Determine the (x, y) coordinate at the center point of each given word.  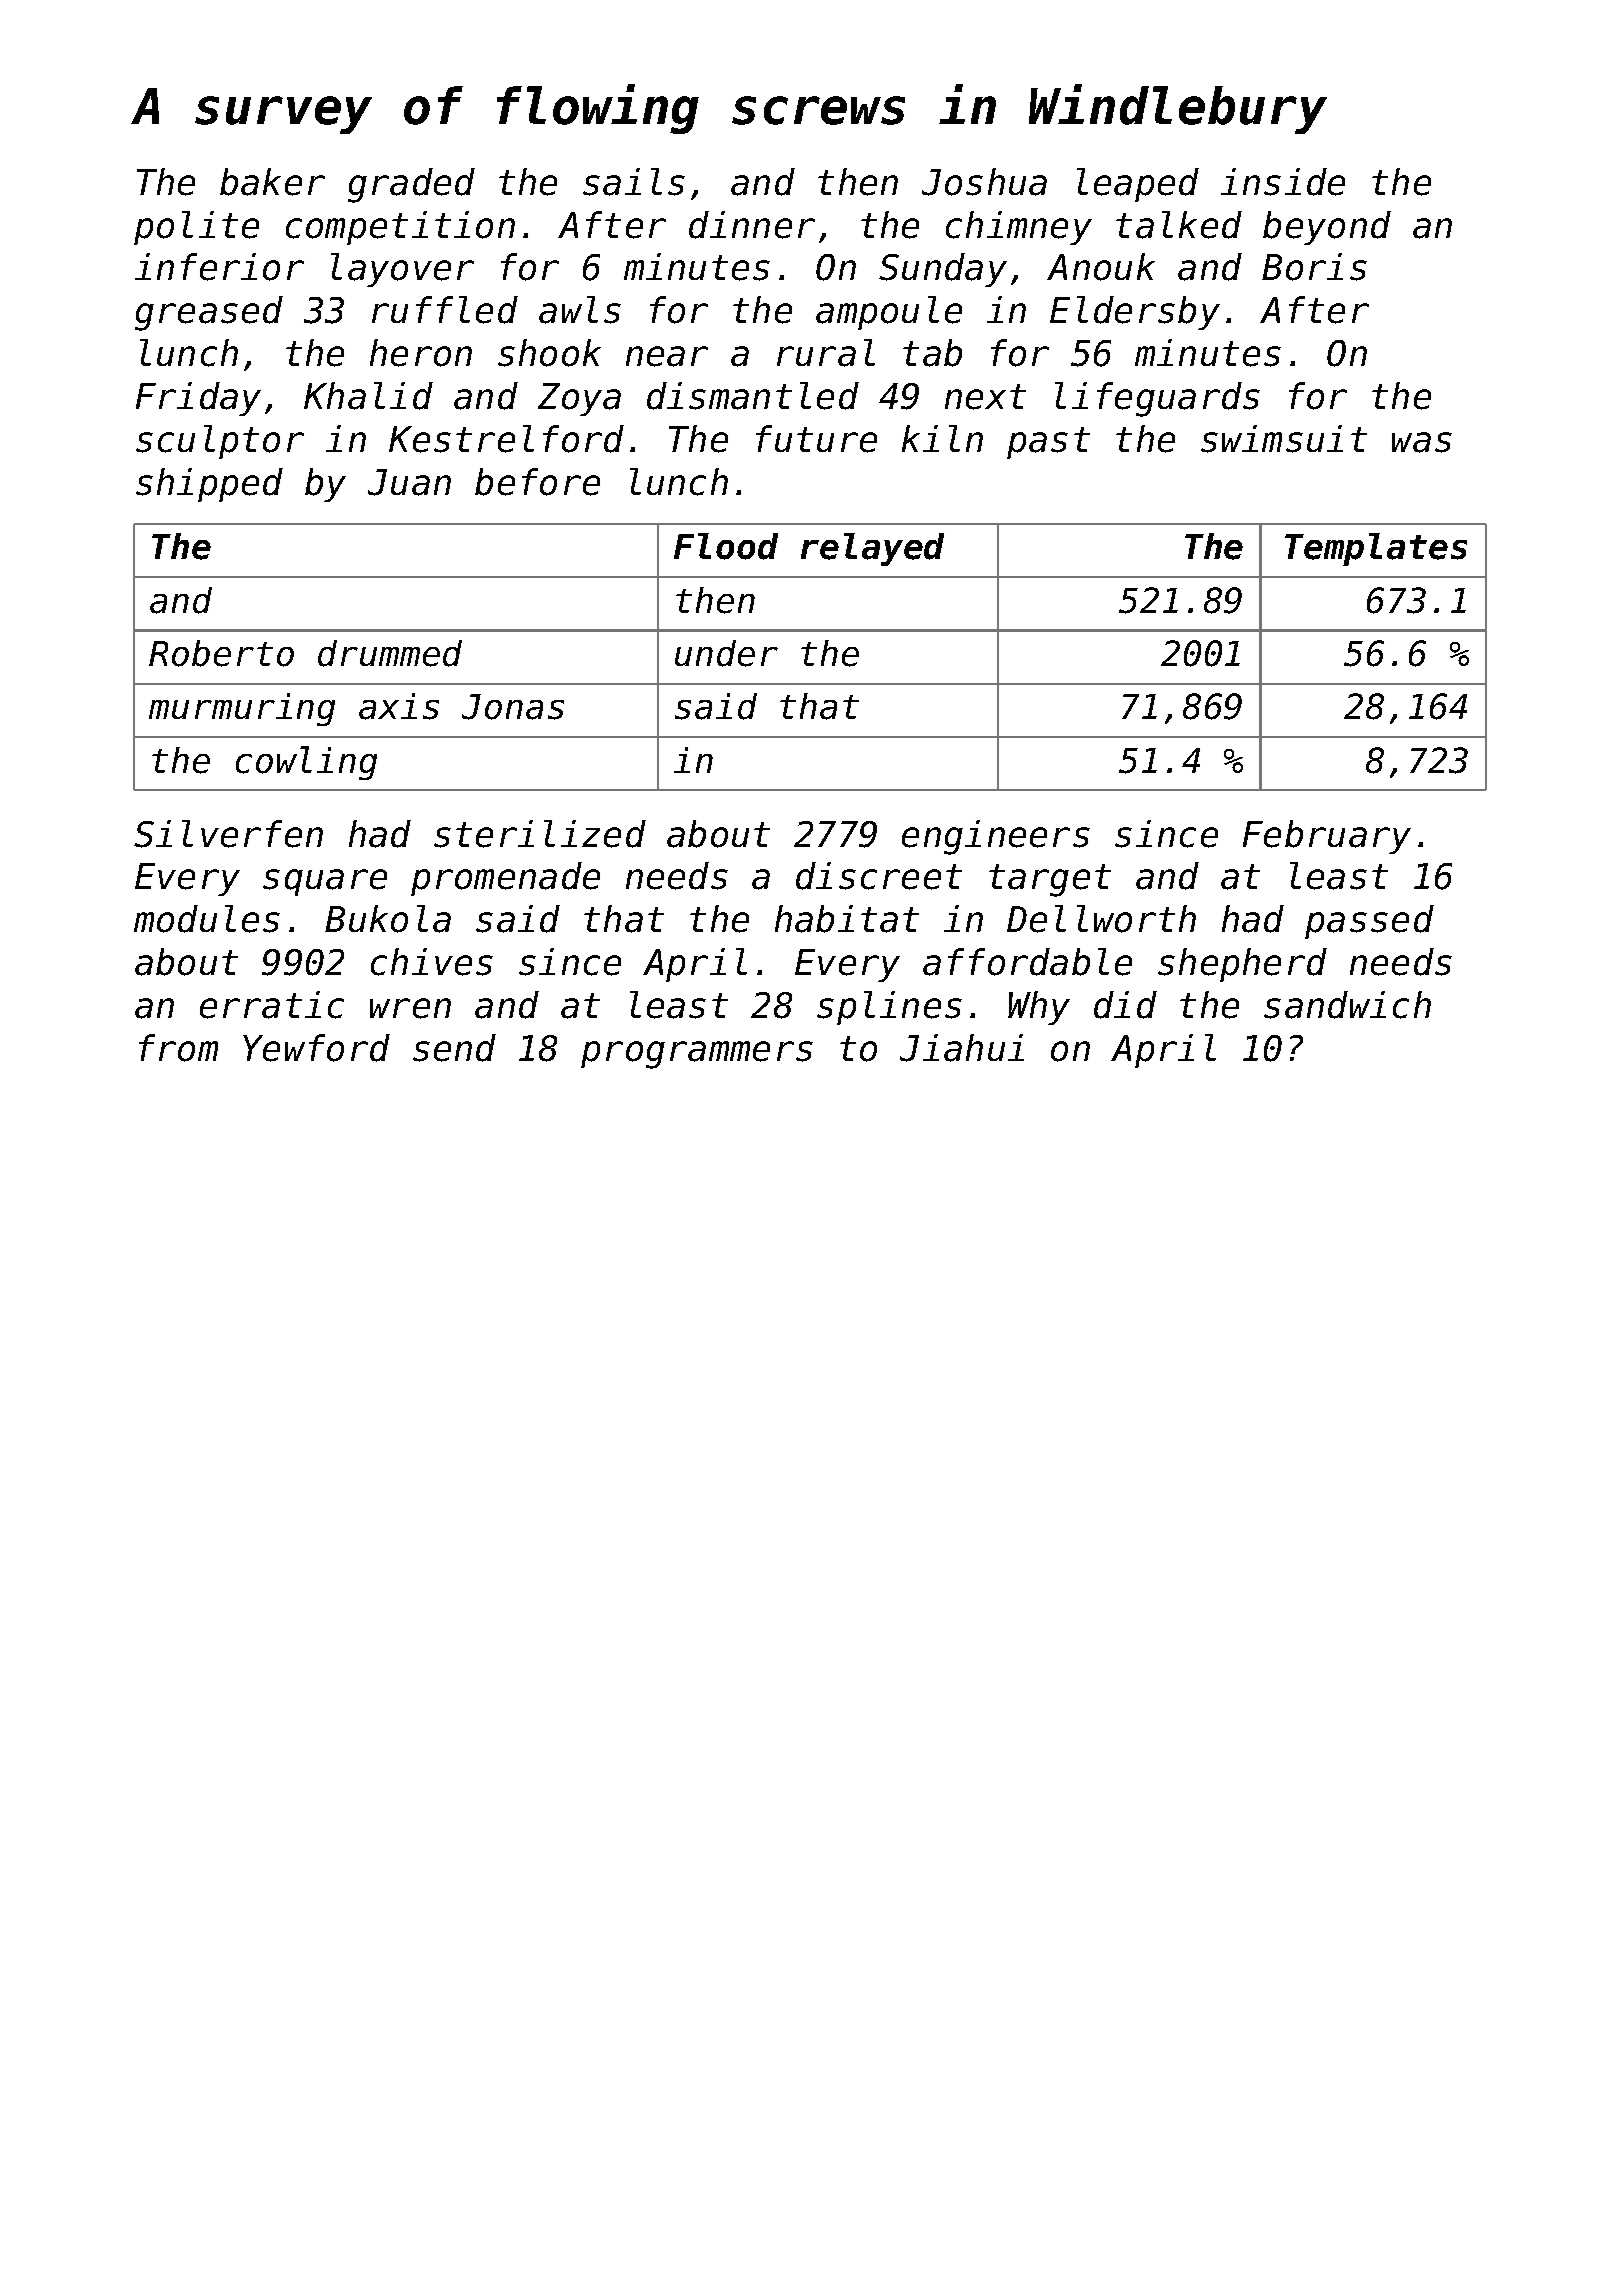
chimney (1019, 228)
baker (272, 182)
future (816, 439)
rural (826, 353)
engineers (996, 837)
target (1050, 880)
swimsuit (1284, 439)
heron (421, 353)
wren (410, 1008)
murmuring (242, 709)
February (1327, 837)
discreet (879, 876)
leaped (1138, 185)
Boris (1314, 267)
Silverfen (228, 834)
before (537, 482)
